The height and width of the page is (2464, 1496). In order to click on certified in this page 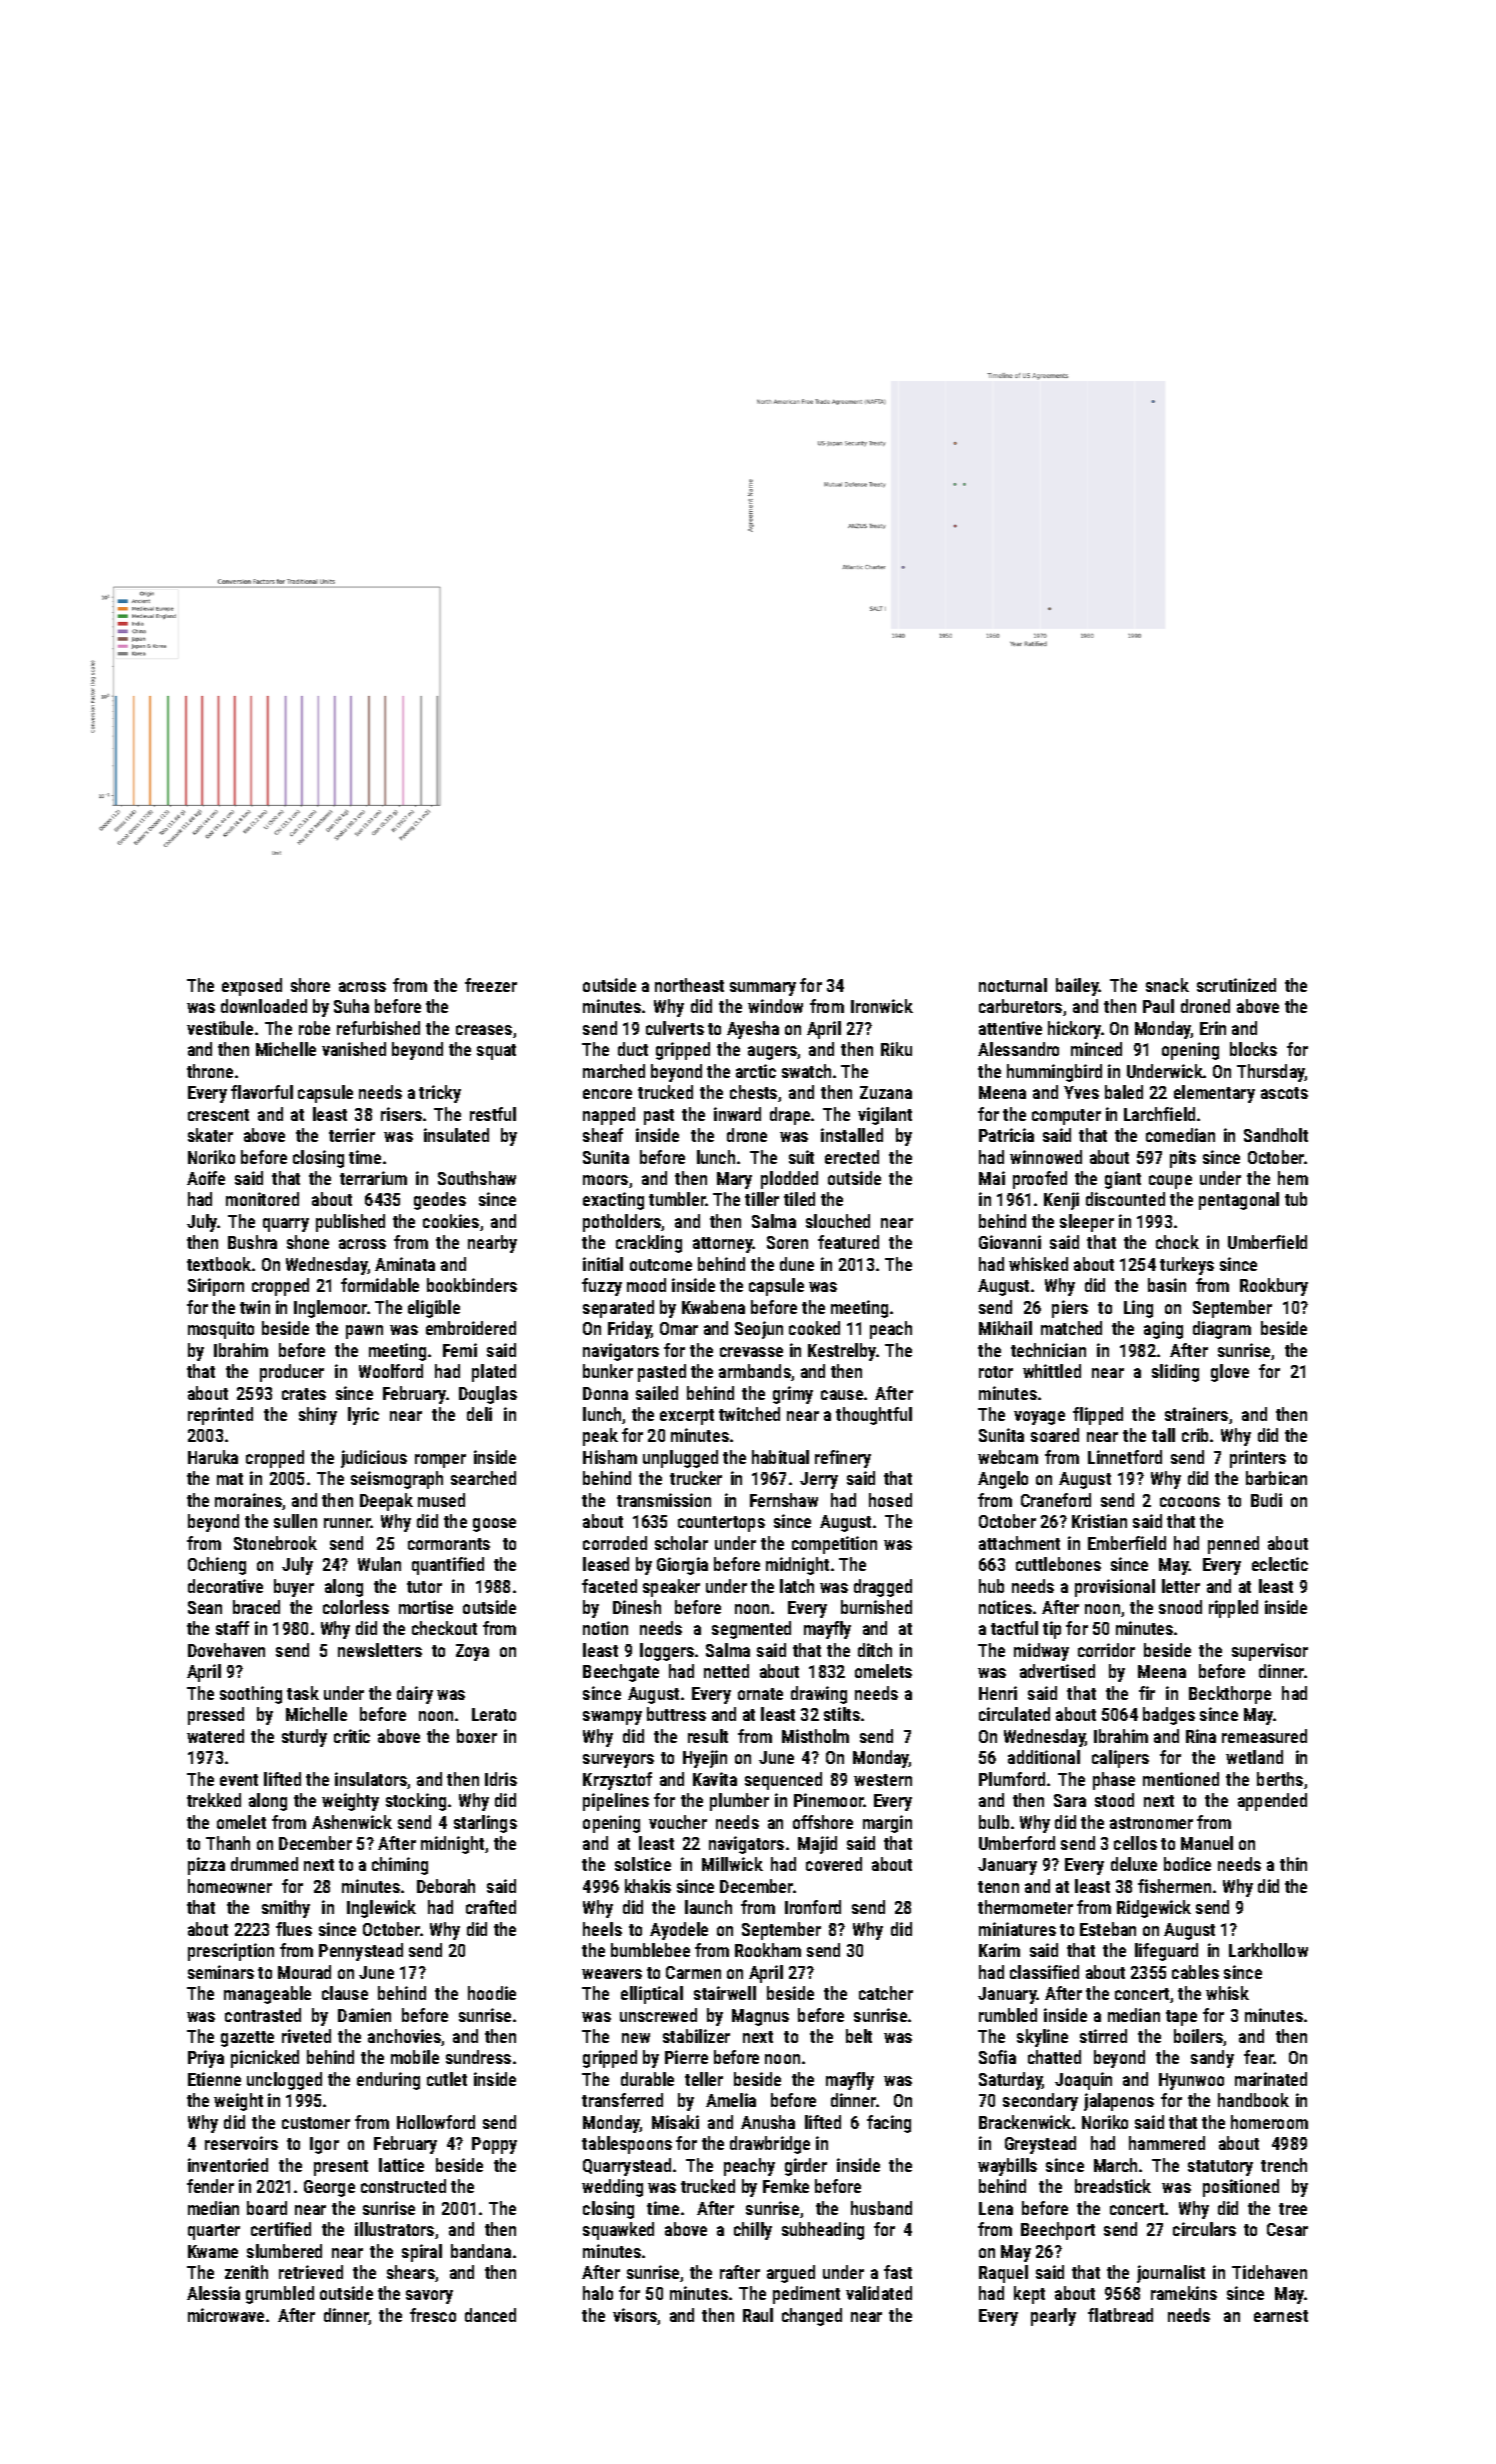, I will do `click(281, 2229)`.
